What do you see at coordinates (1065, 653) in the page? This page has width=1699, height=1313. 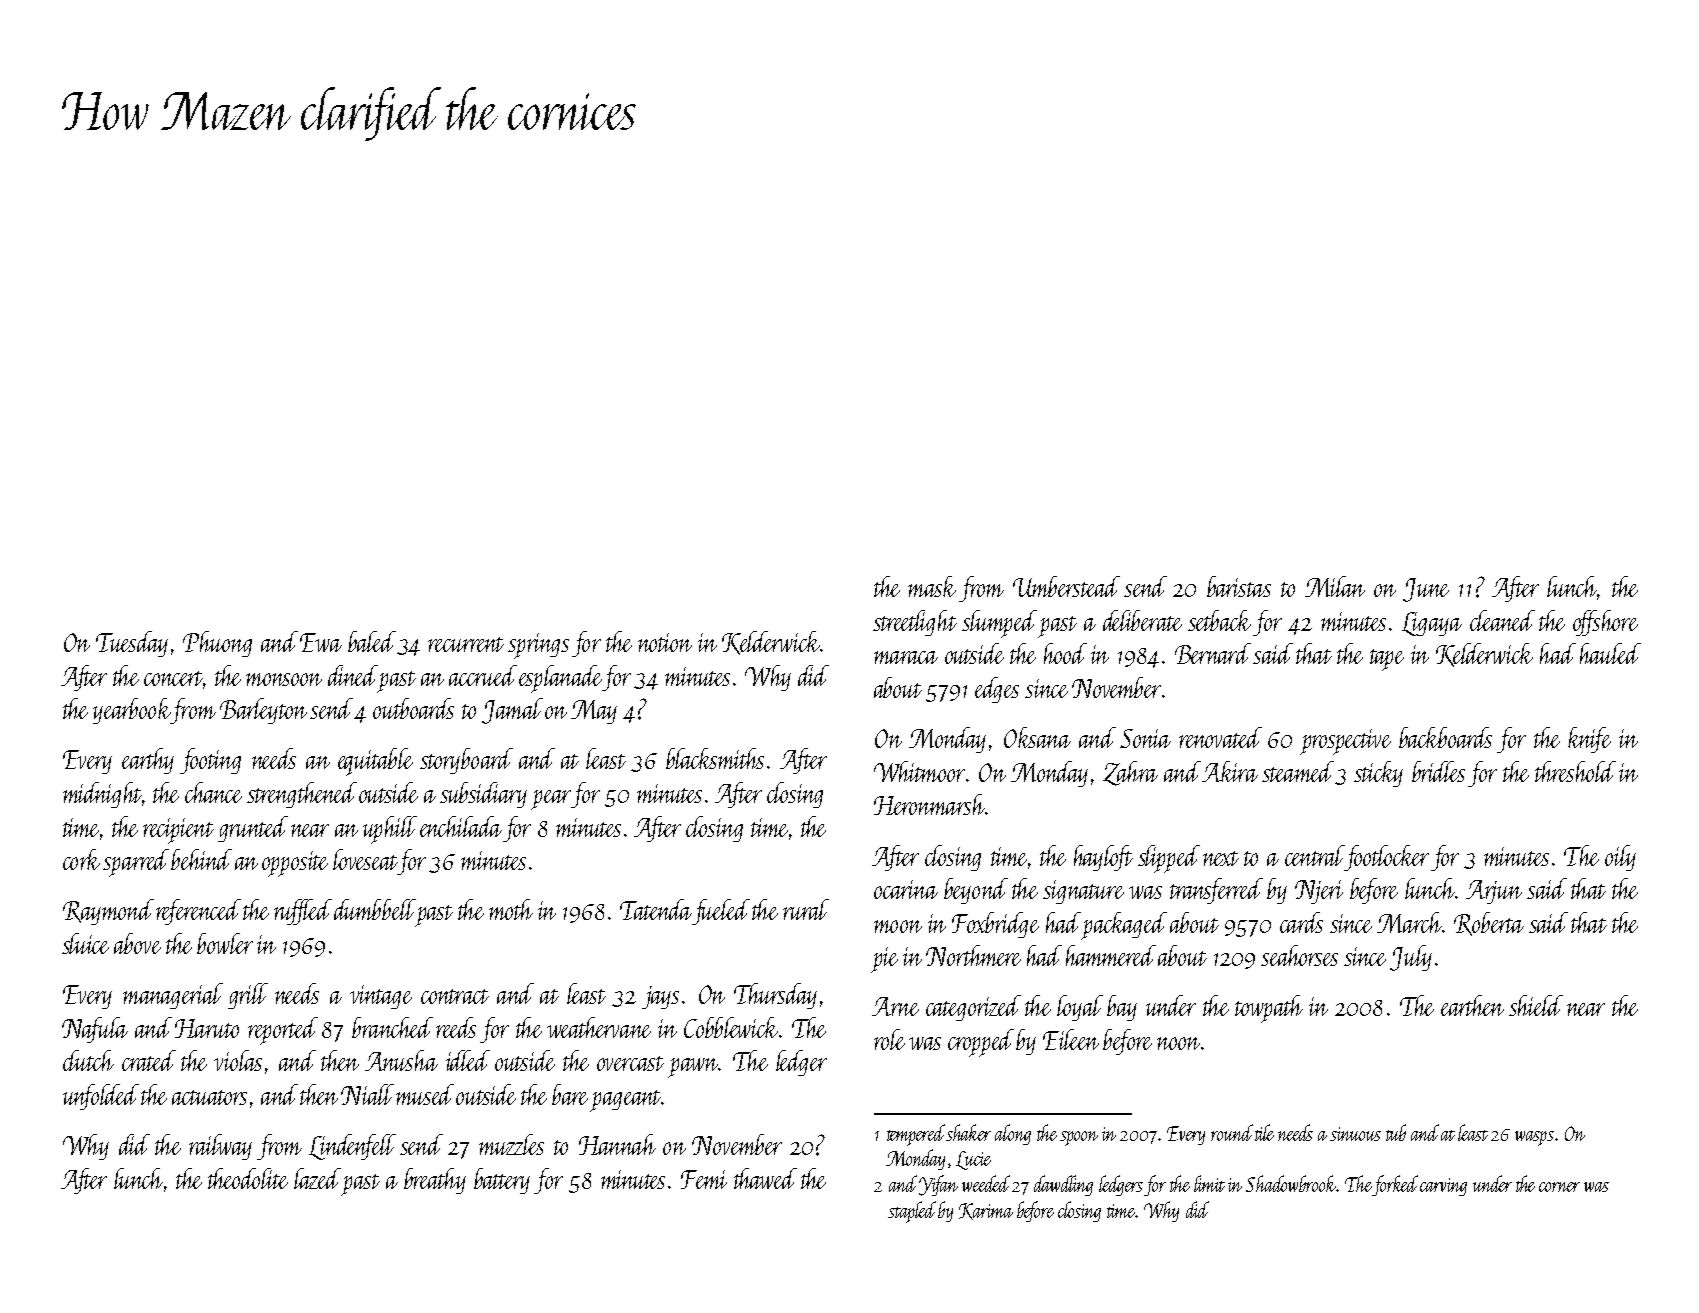 I see `hood` at bounding box center [1065, 653].
